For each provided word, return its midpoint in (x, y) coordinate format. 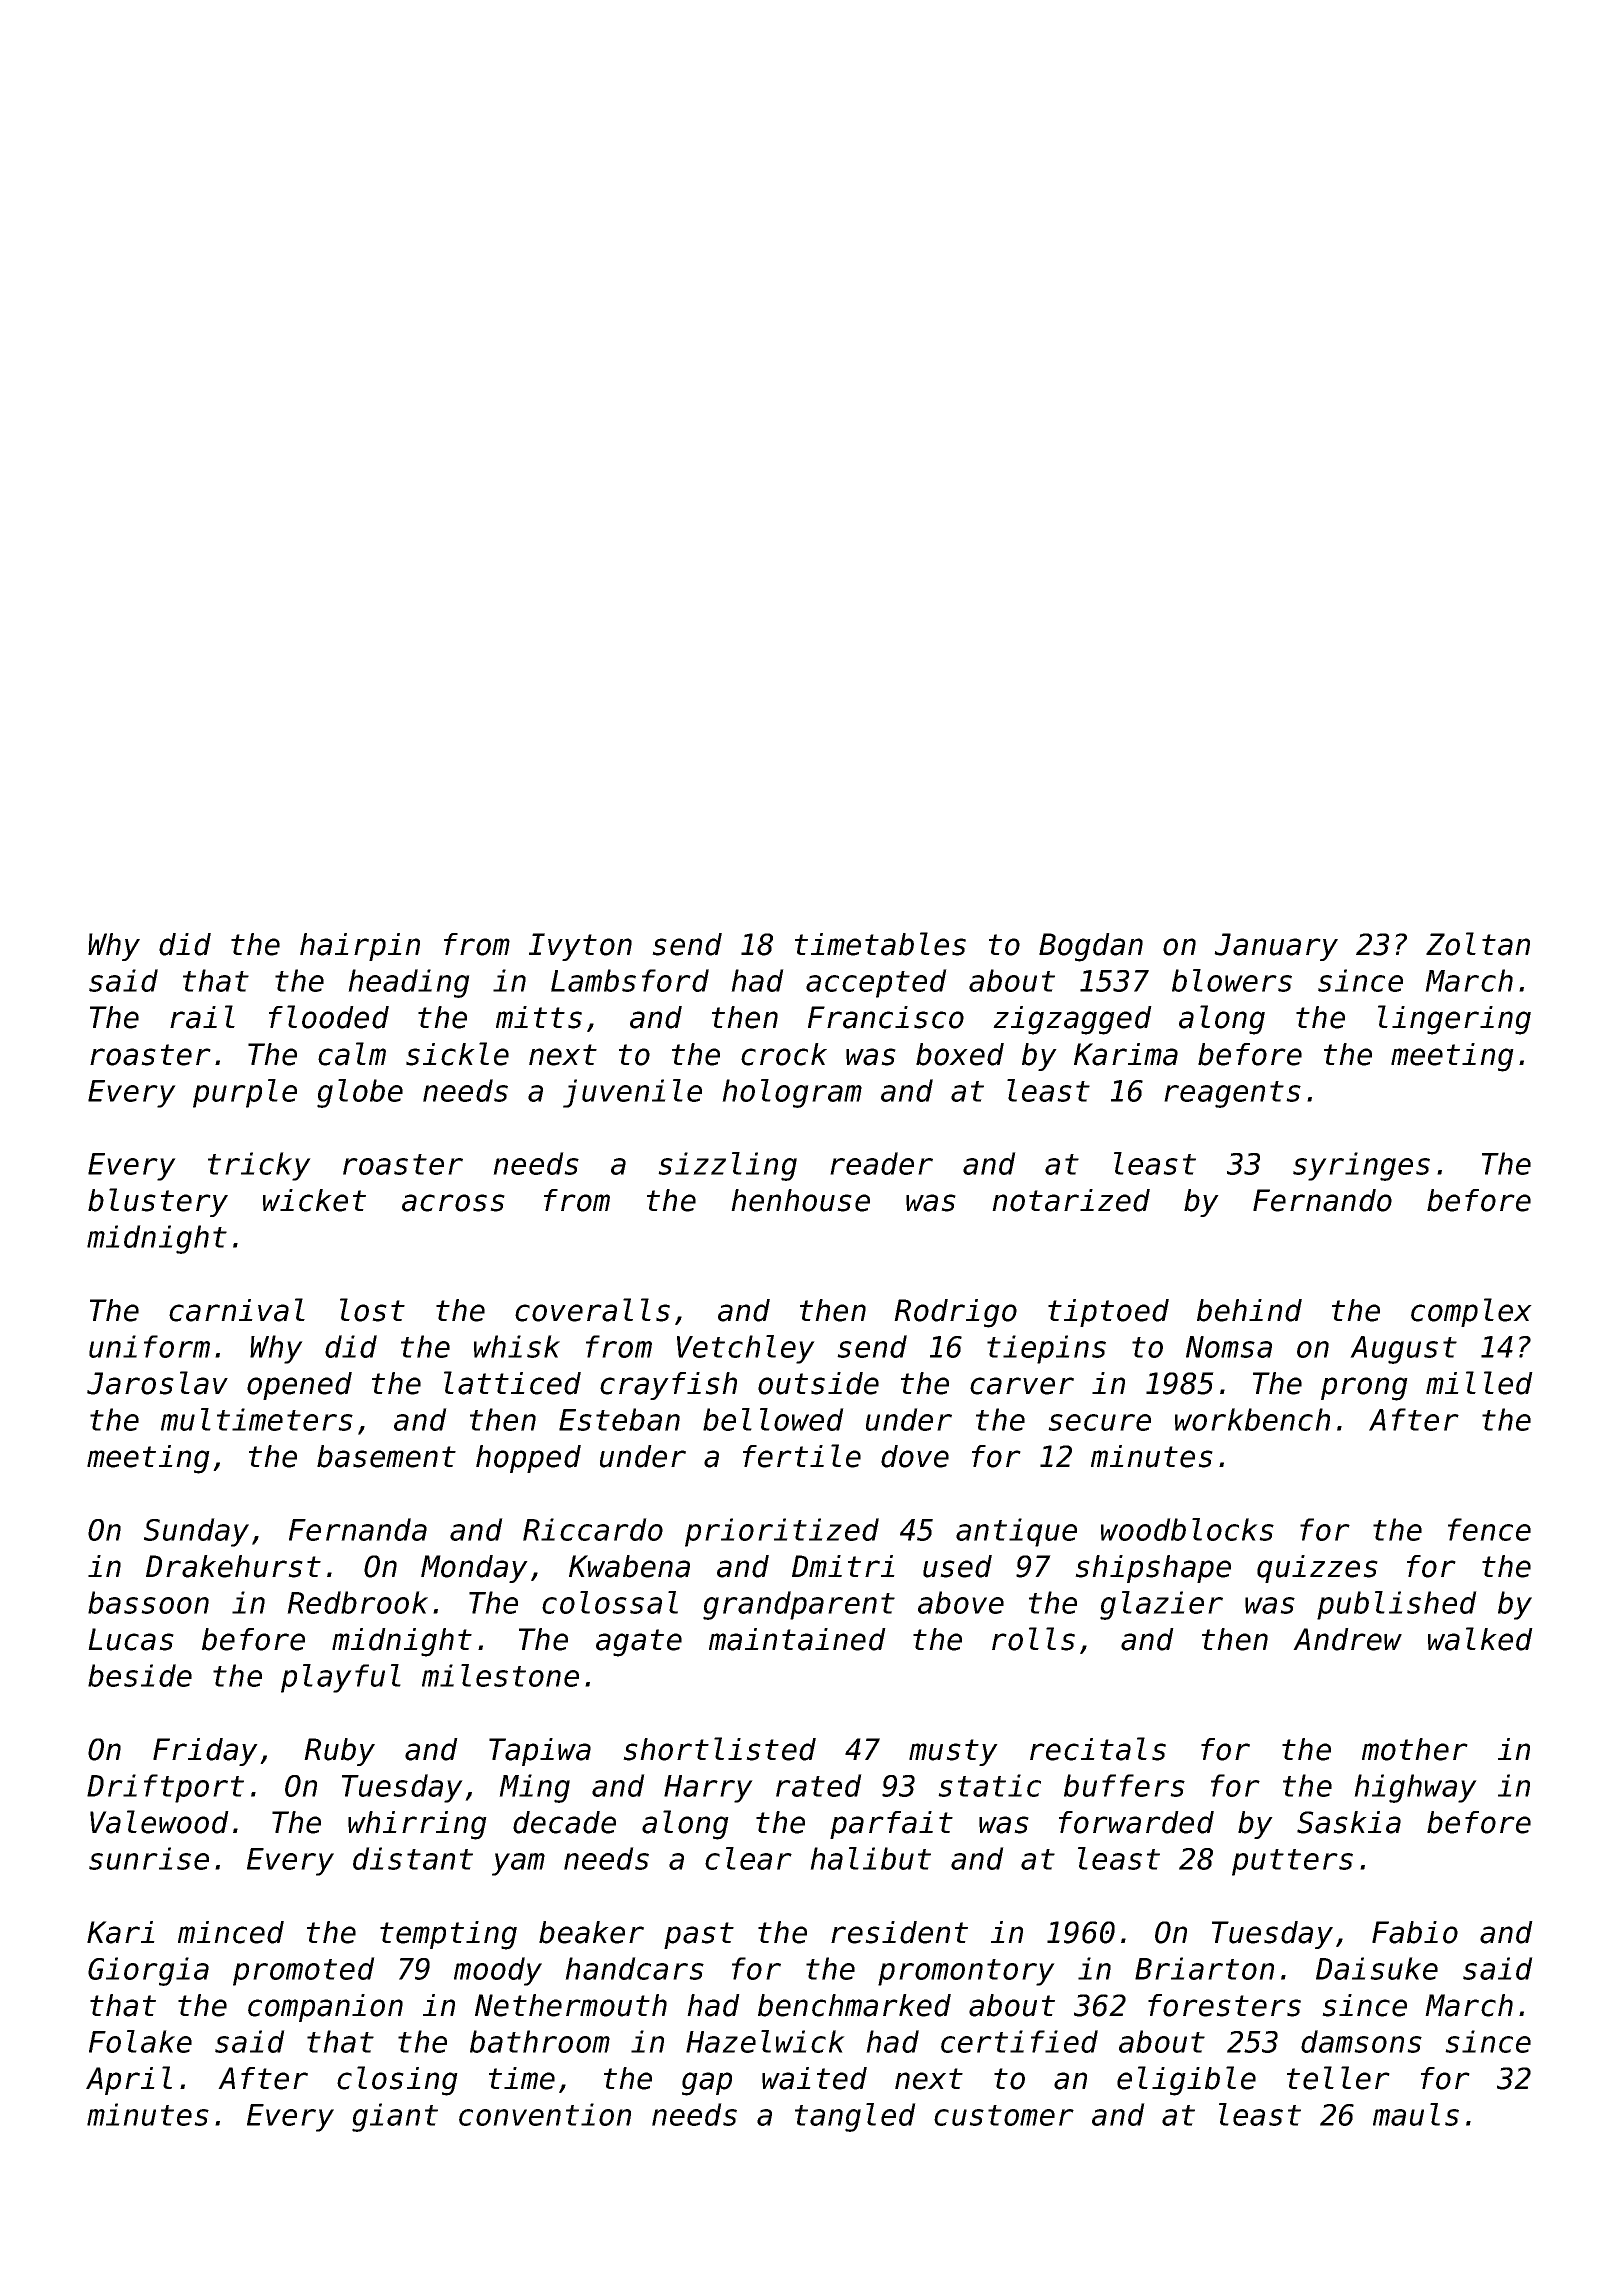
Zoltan (1478, 944)
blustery (158, 1202)
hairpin (360, 947)
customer (1004, 2115)
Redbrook (357, 1602)
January (1276, 947)
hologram (792, 1093)
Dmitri (843, 1566)
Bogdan (1091, 947)
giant (395, 2117)
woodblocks (1187, 1529)
